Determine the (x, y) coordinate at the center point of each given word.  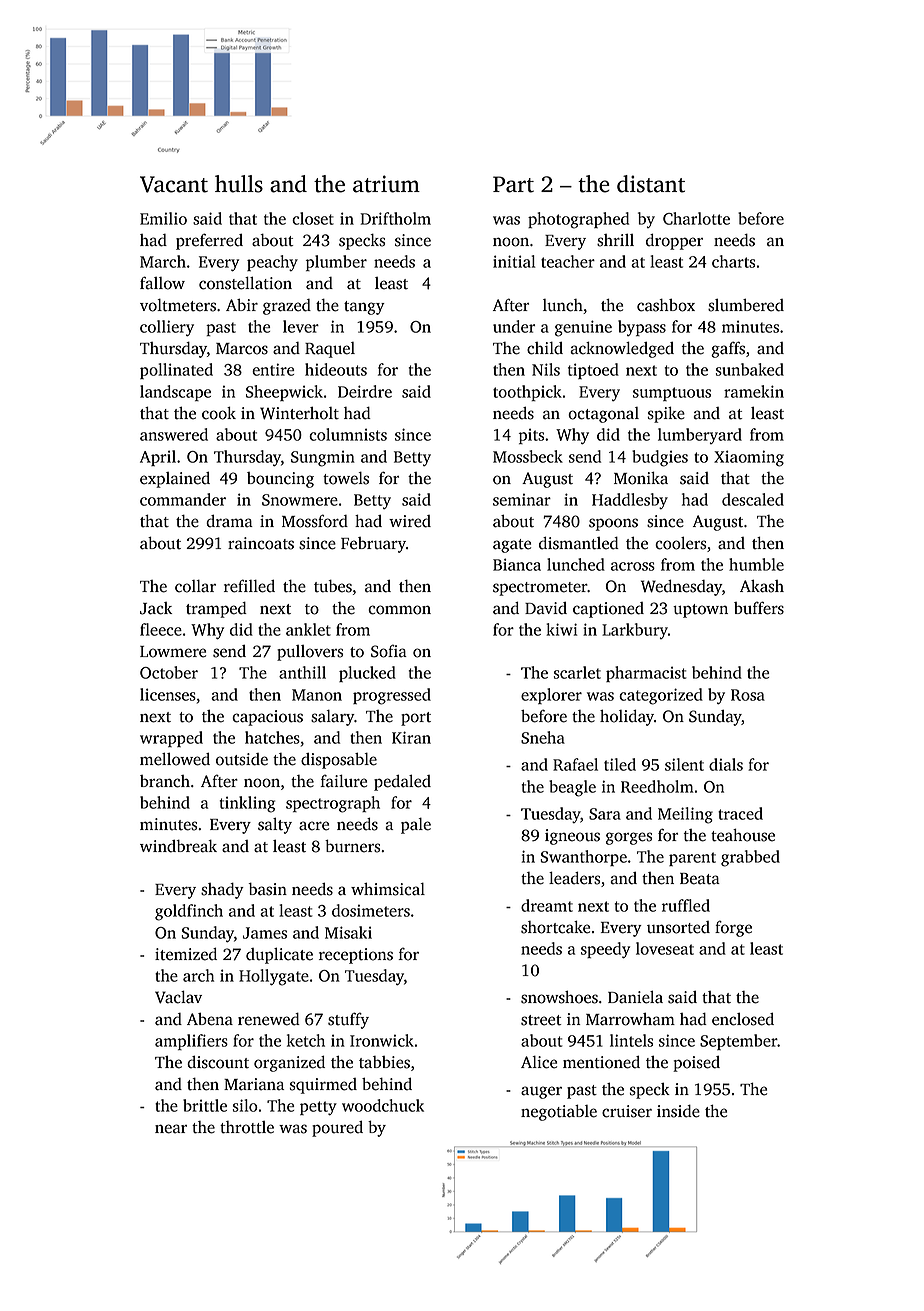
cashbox (666, 305)
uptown (700, 611)
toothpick (527, 393)
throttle (247, 1127)
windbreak (178, 846)
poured (337, 1128)
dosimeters (371, 910)
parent (692, 859)
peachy (272, 263)
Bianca (517, 564)
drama (229, 521)
